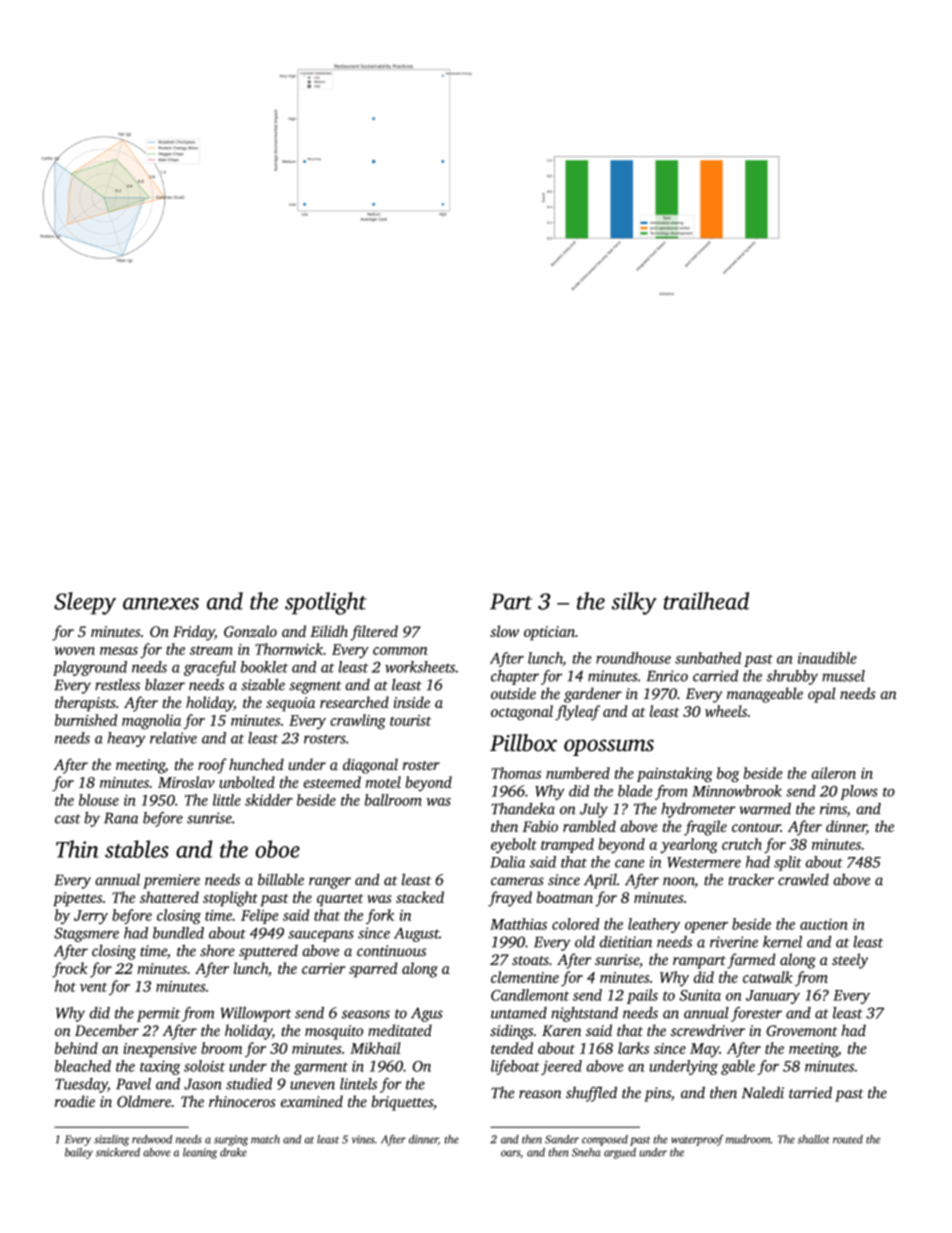  What do you see at coordinates (833, 773) in the page?
I see `aileron` at bounding box center [833, 773].
